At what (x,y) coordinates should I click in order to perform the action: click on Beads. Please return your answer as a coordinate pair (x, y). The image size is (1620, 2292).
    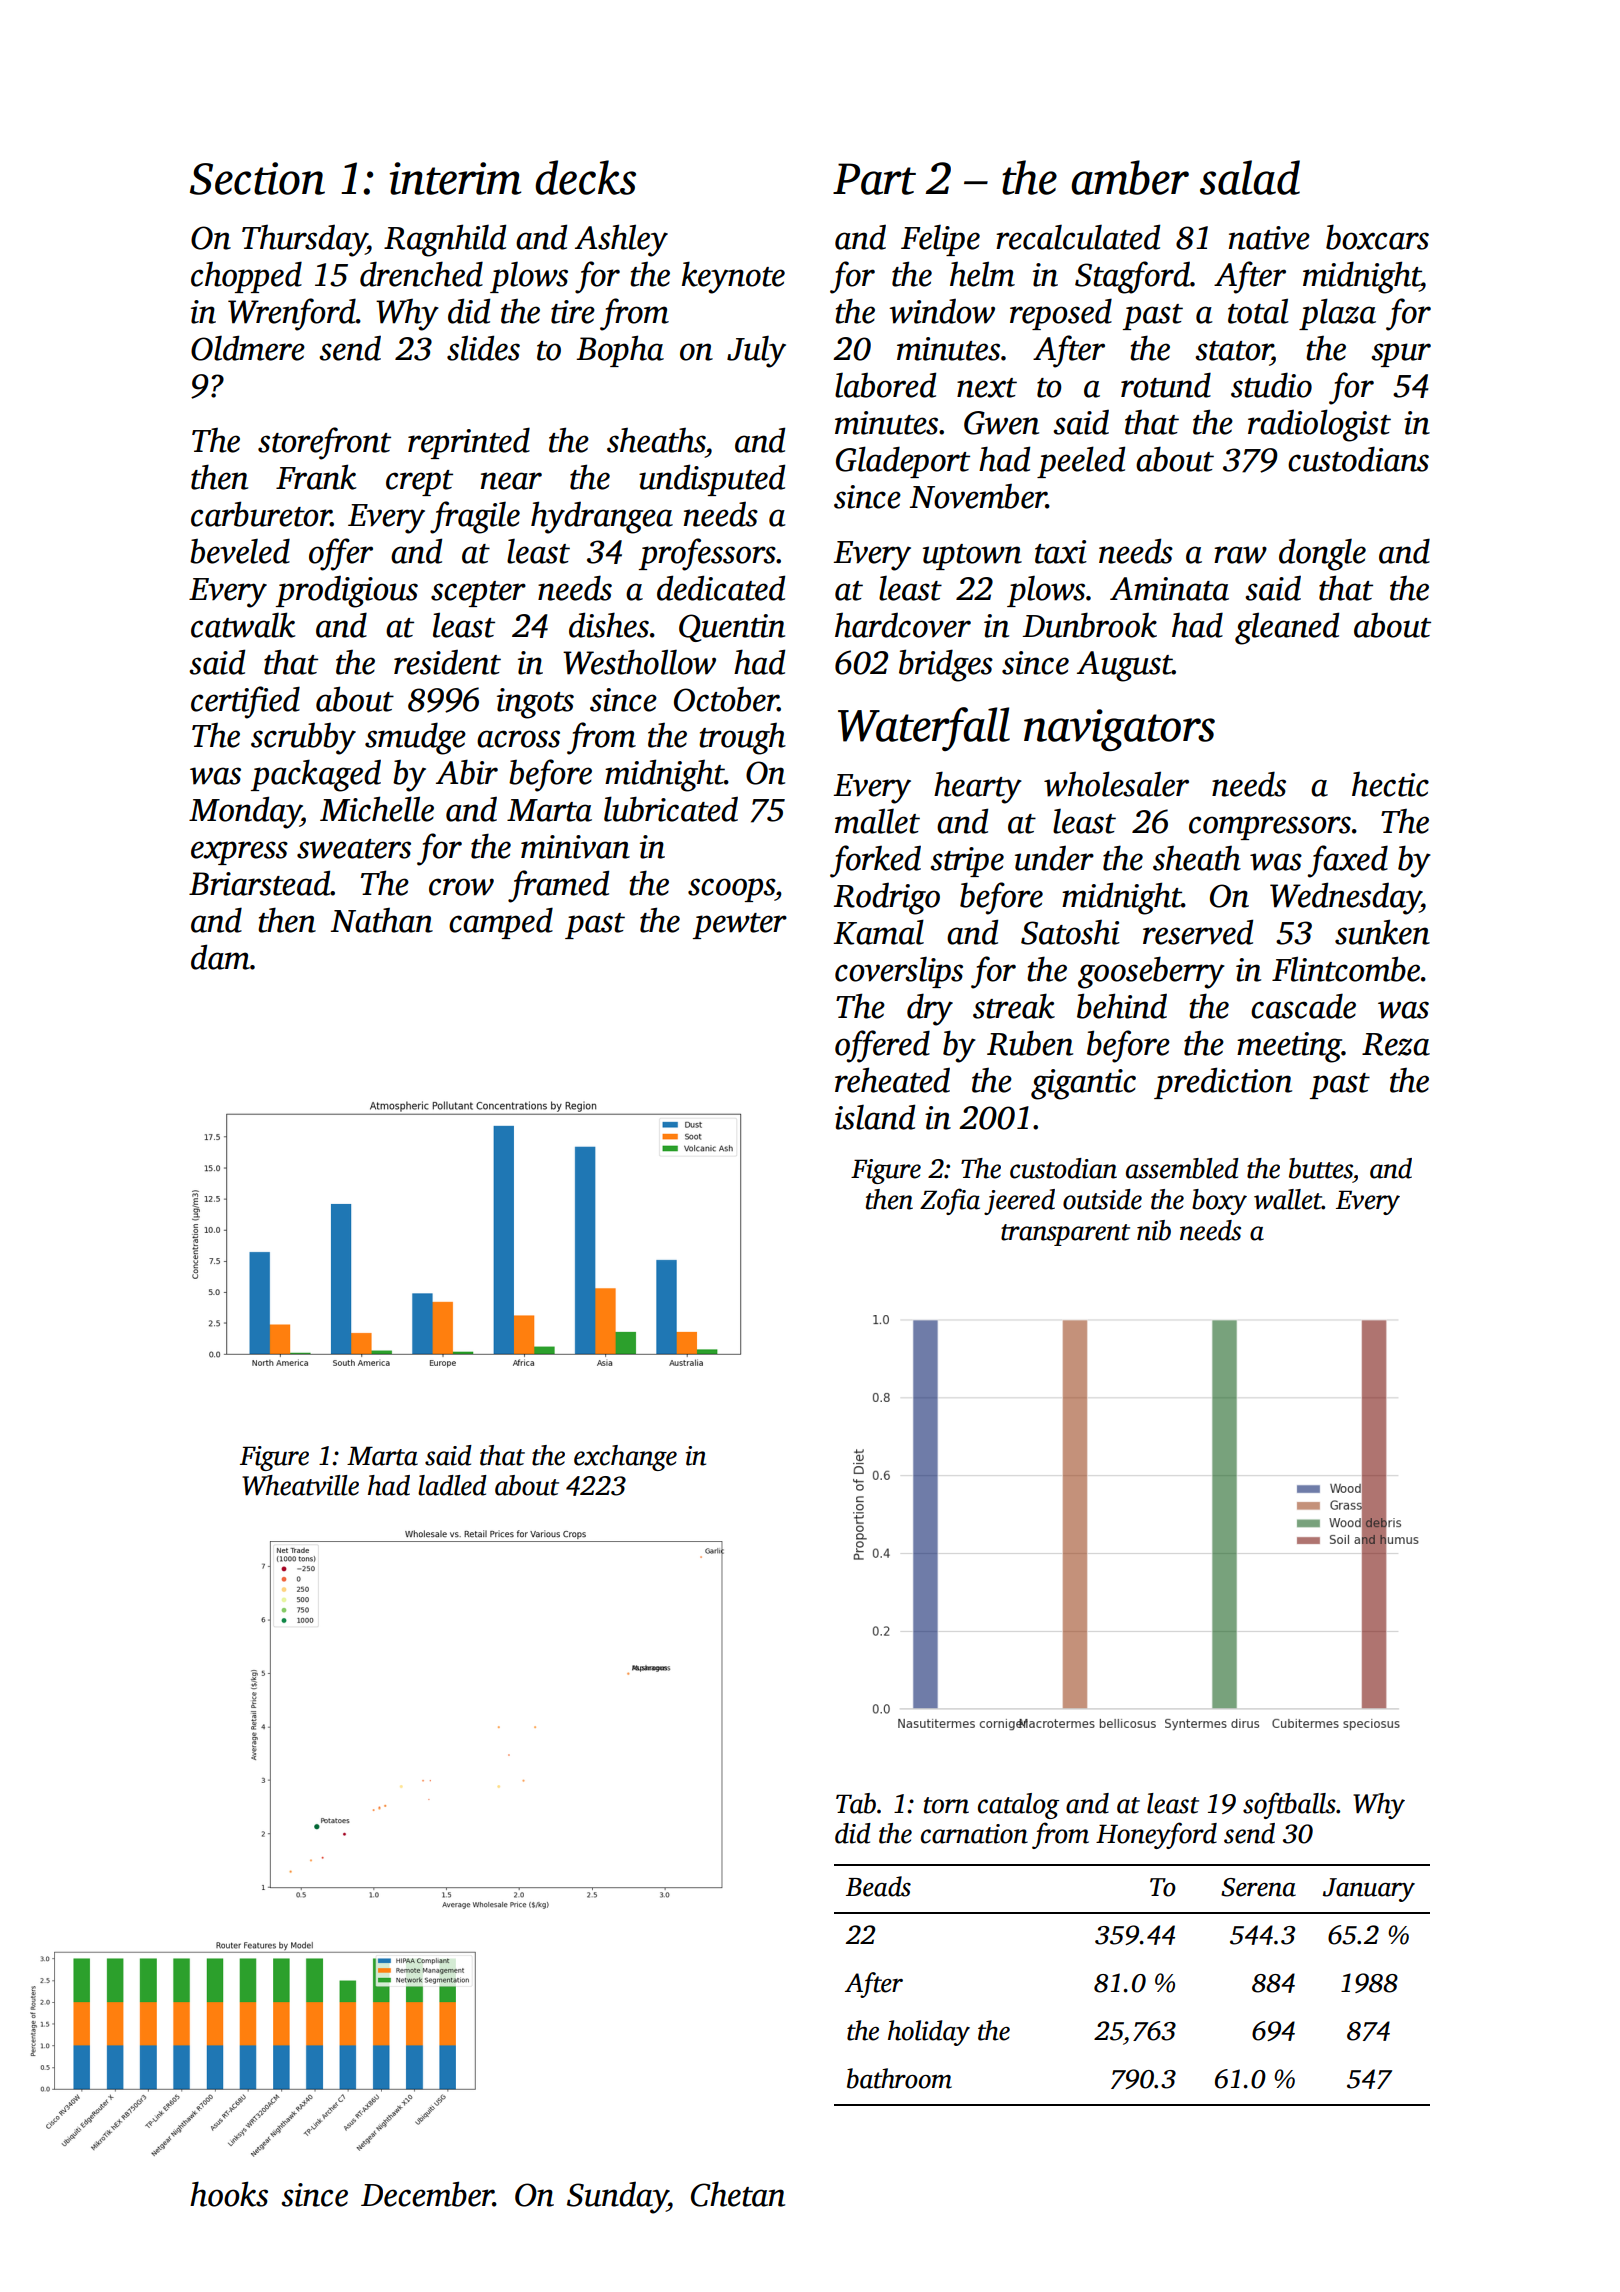
    Looking at the image, I should click on (878, 1886).
